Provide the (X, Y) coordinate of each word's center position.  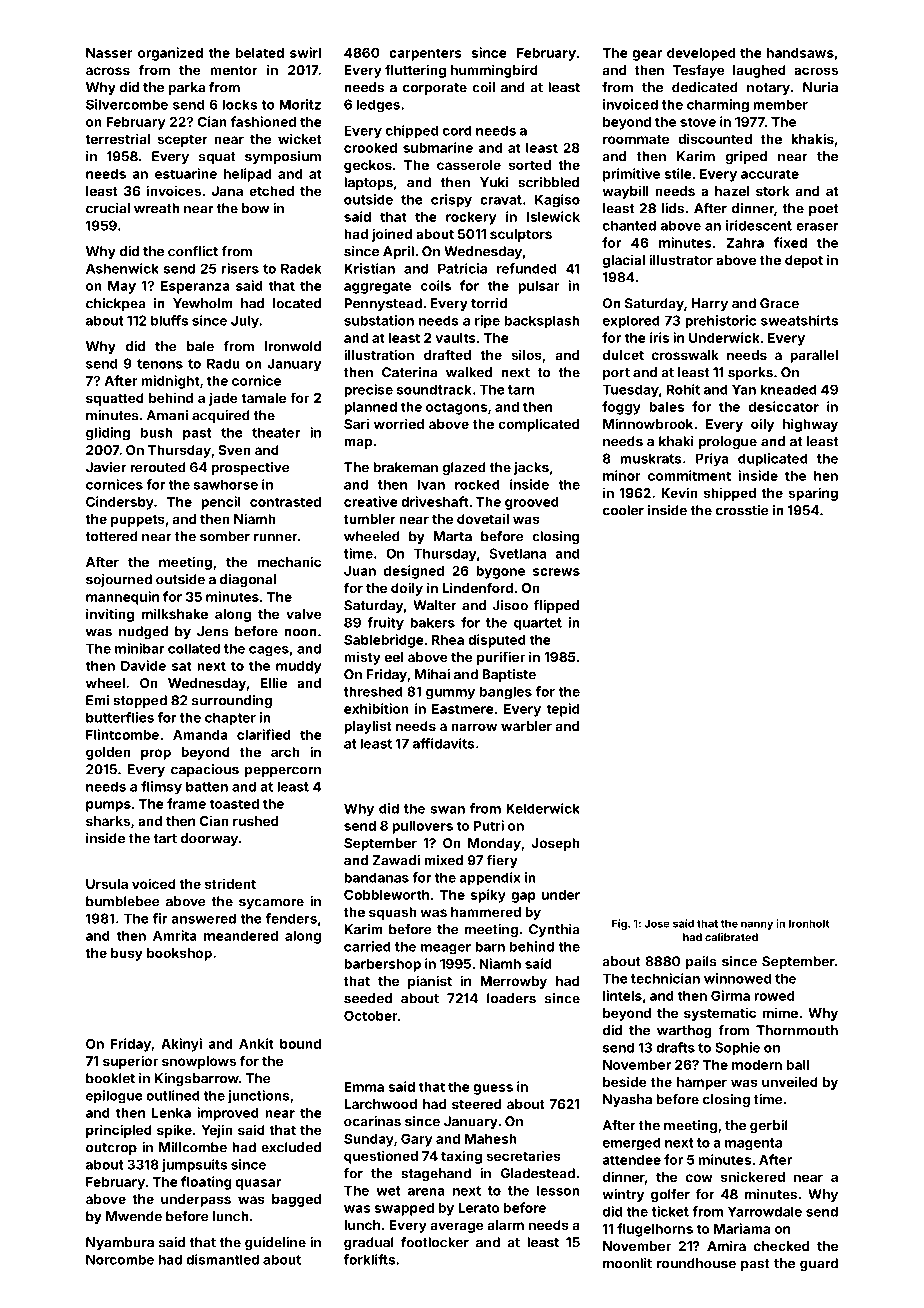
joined (391, 235)
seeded (368, 998)
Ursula (107, 884)
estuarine (186, 173)
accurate (770, 174)
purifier (501, 658)
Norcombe (120, 1259)
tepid (562, 710)
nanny (757, 925)
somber (225, 536)
